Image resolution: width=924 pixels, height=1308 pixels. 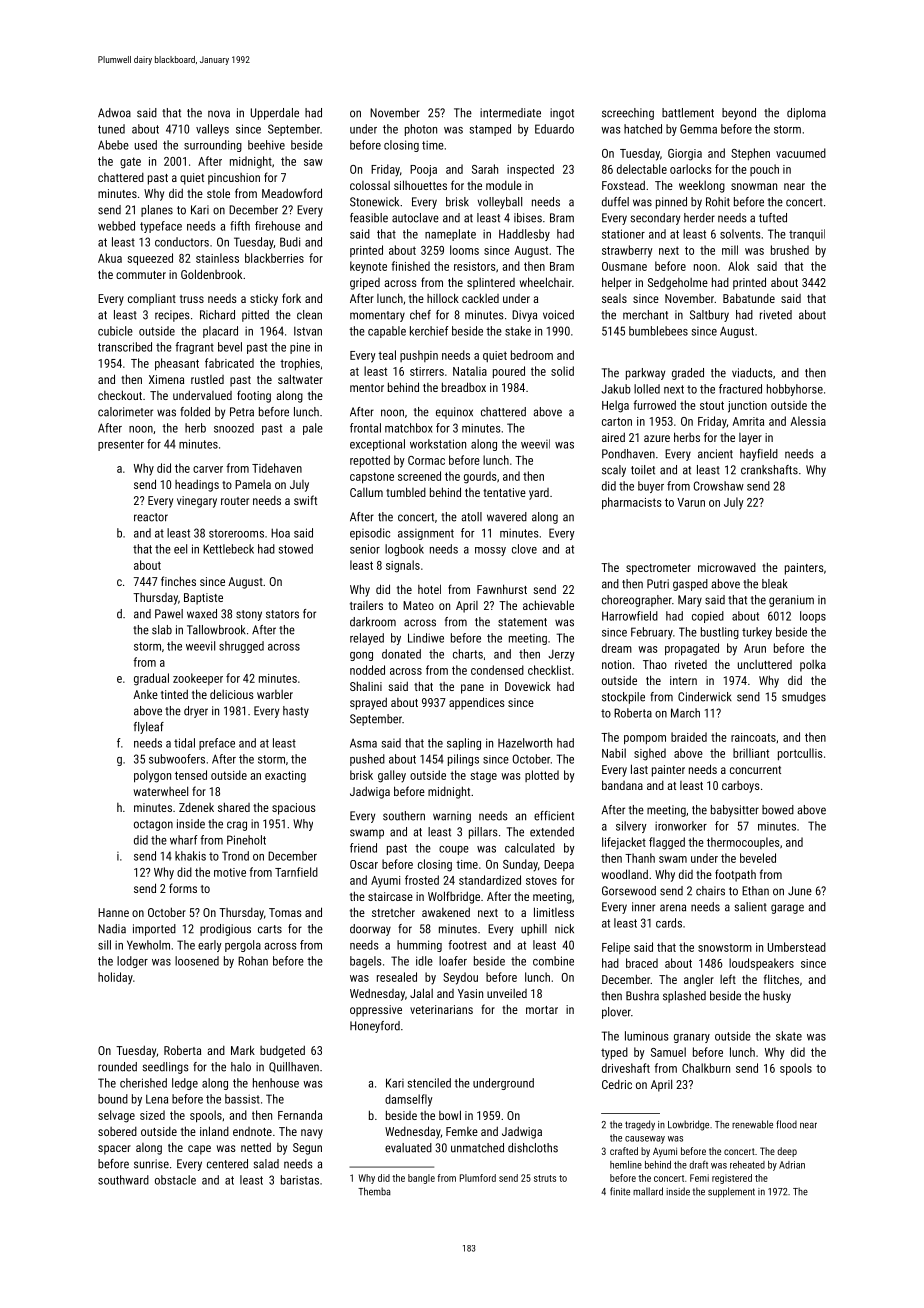 I want to click on granary, so click(x=692, y=1038).
